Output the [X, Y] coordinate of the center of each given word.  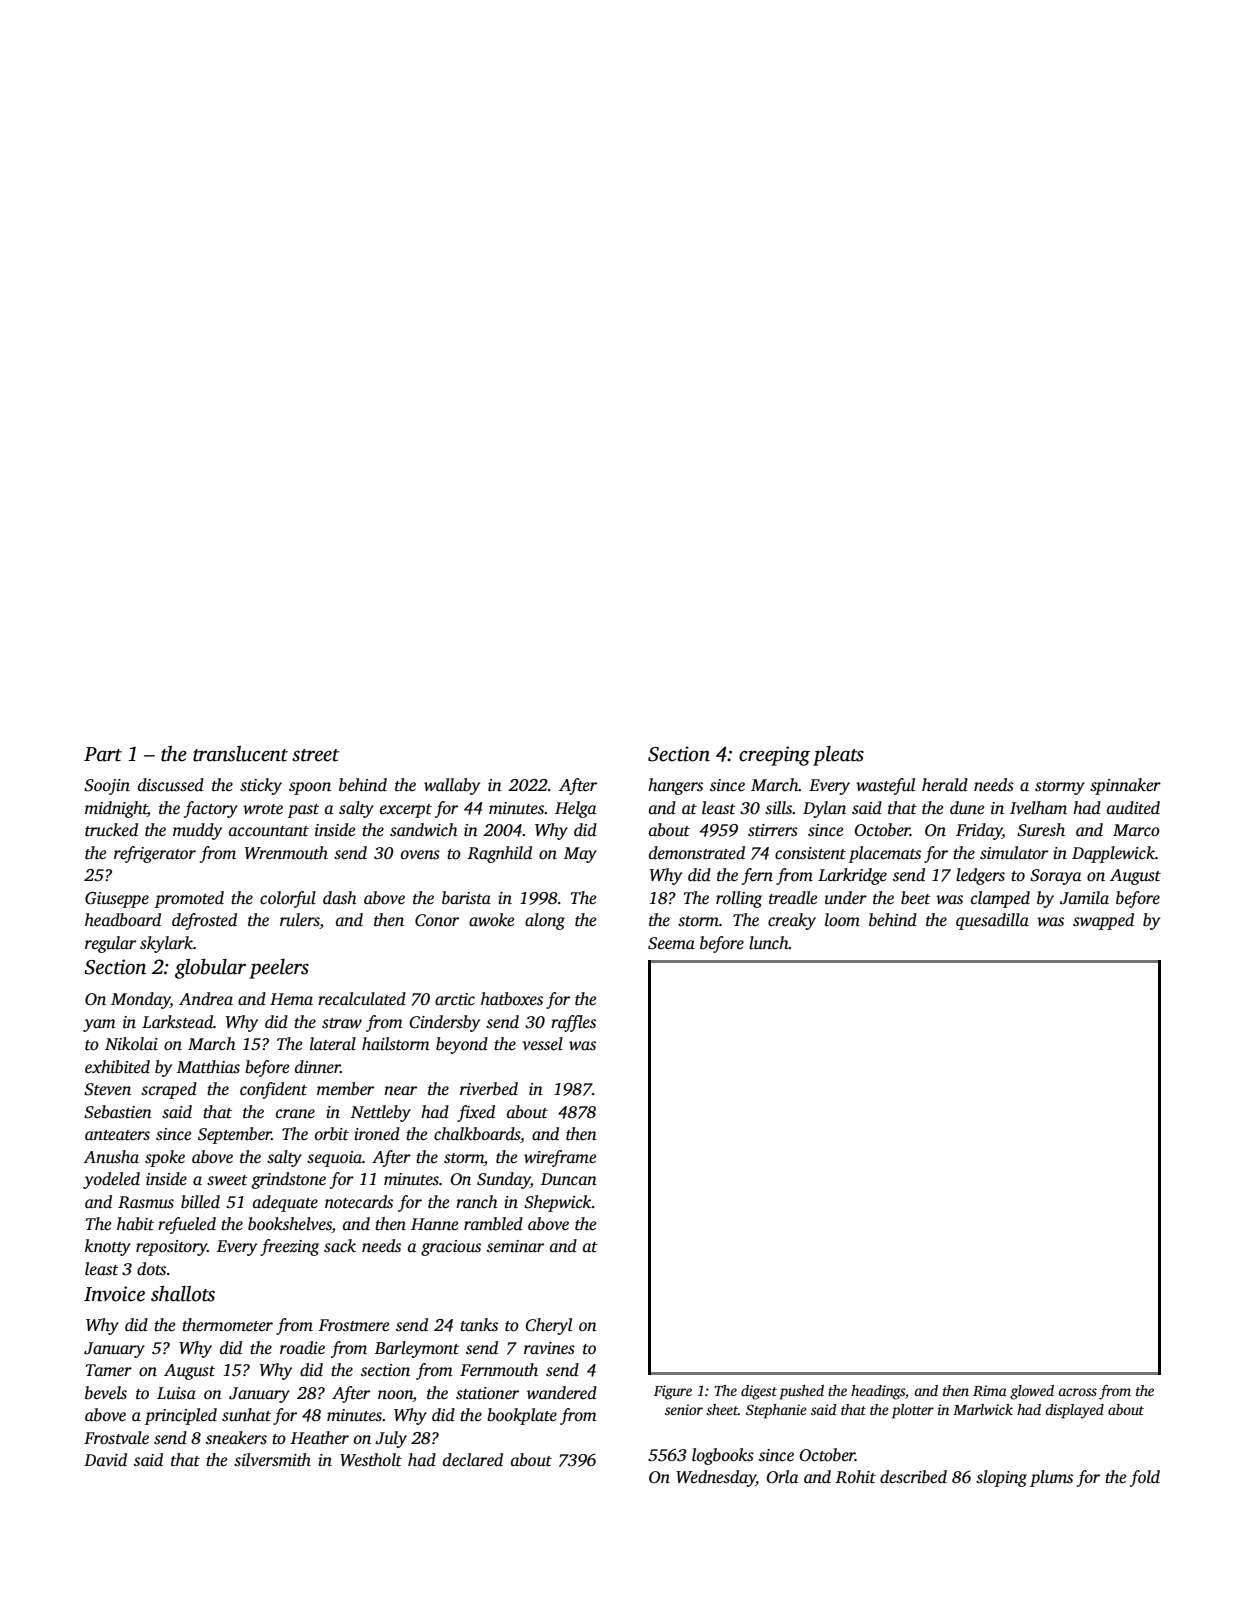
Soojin [107, 787]
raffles [573, 1023]
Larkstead [177, 1022]
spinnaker [1125, 786]
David [105, 1459]
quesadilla [992, 921]
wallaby [452, 786]
